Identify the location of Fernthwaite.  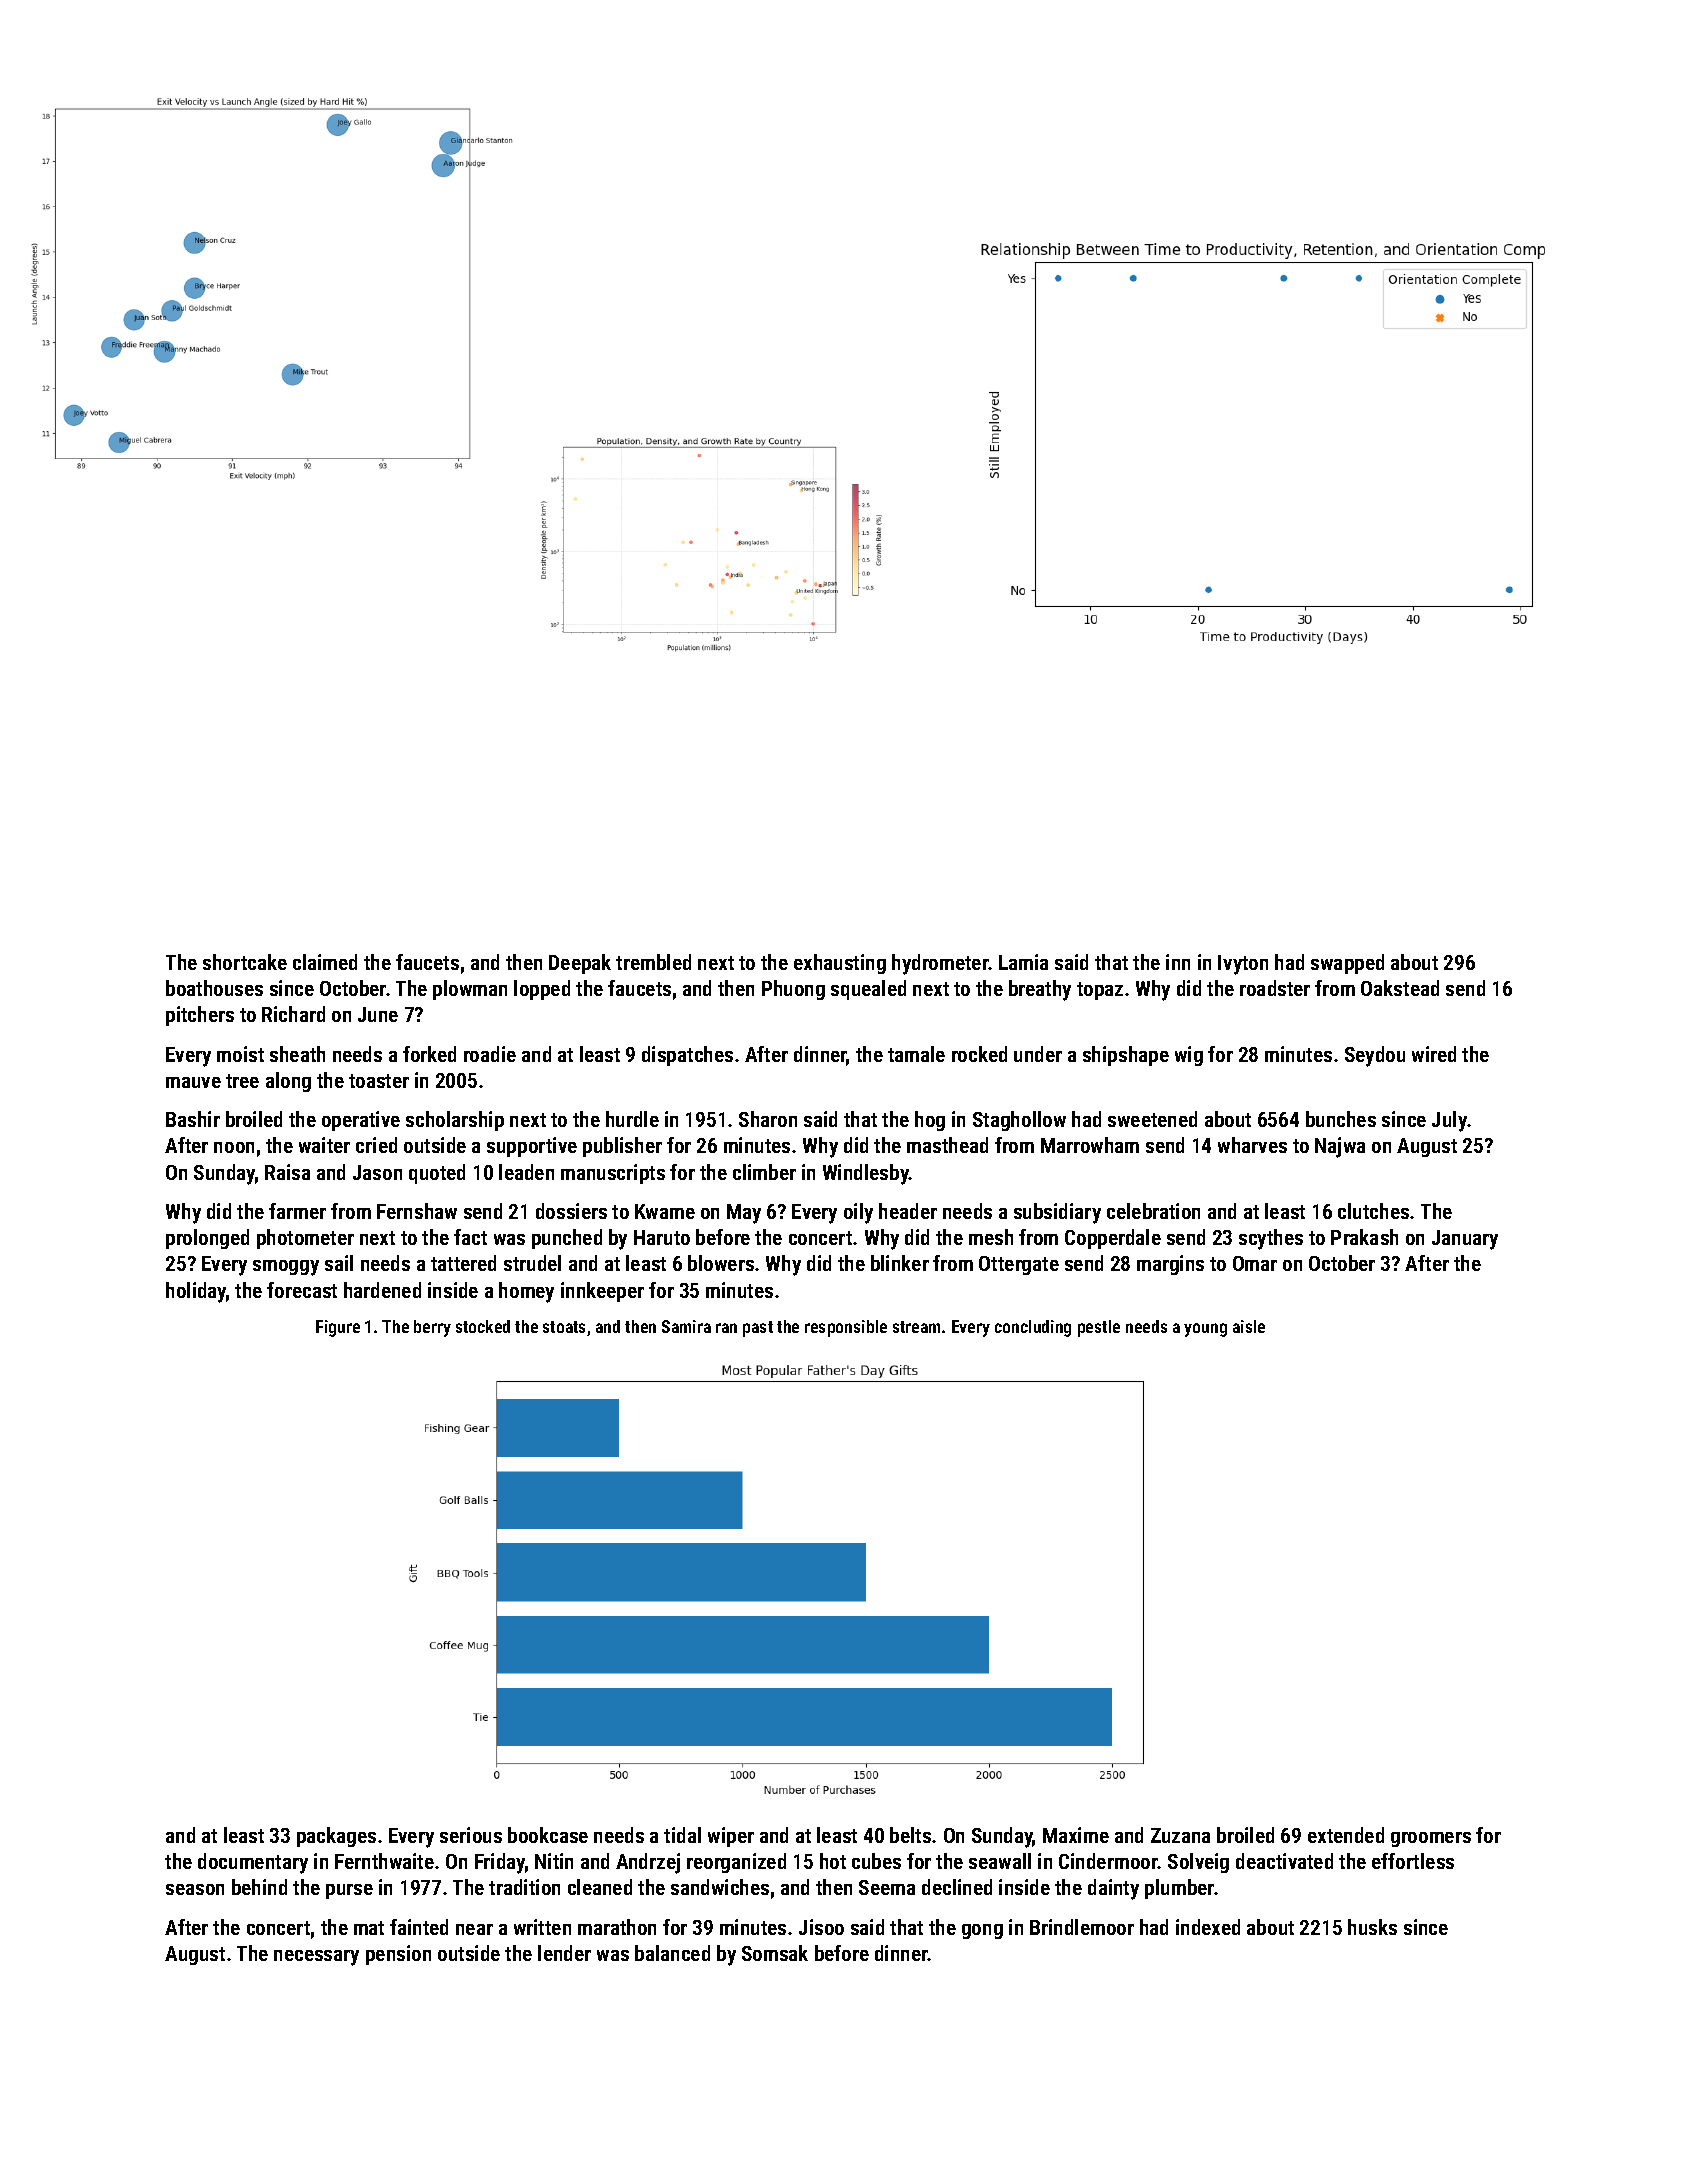
(384, 1861).
